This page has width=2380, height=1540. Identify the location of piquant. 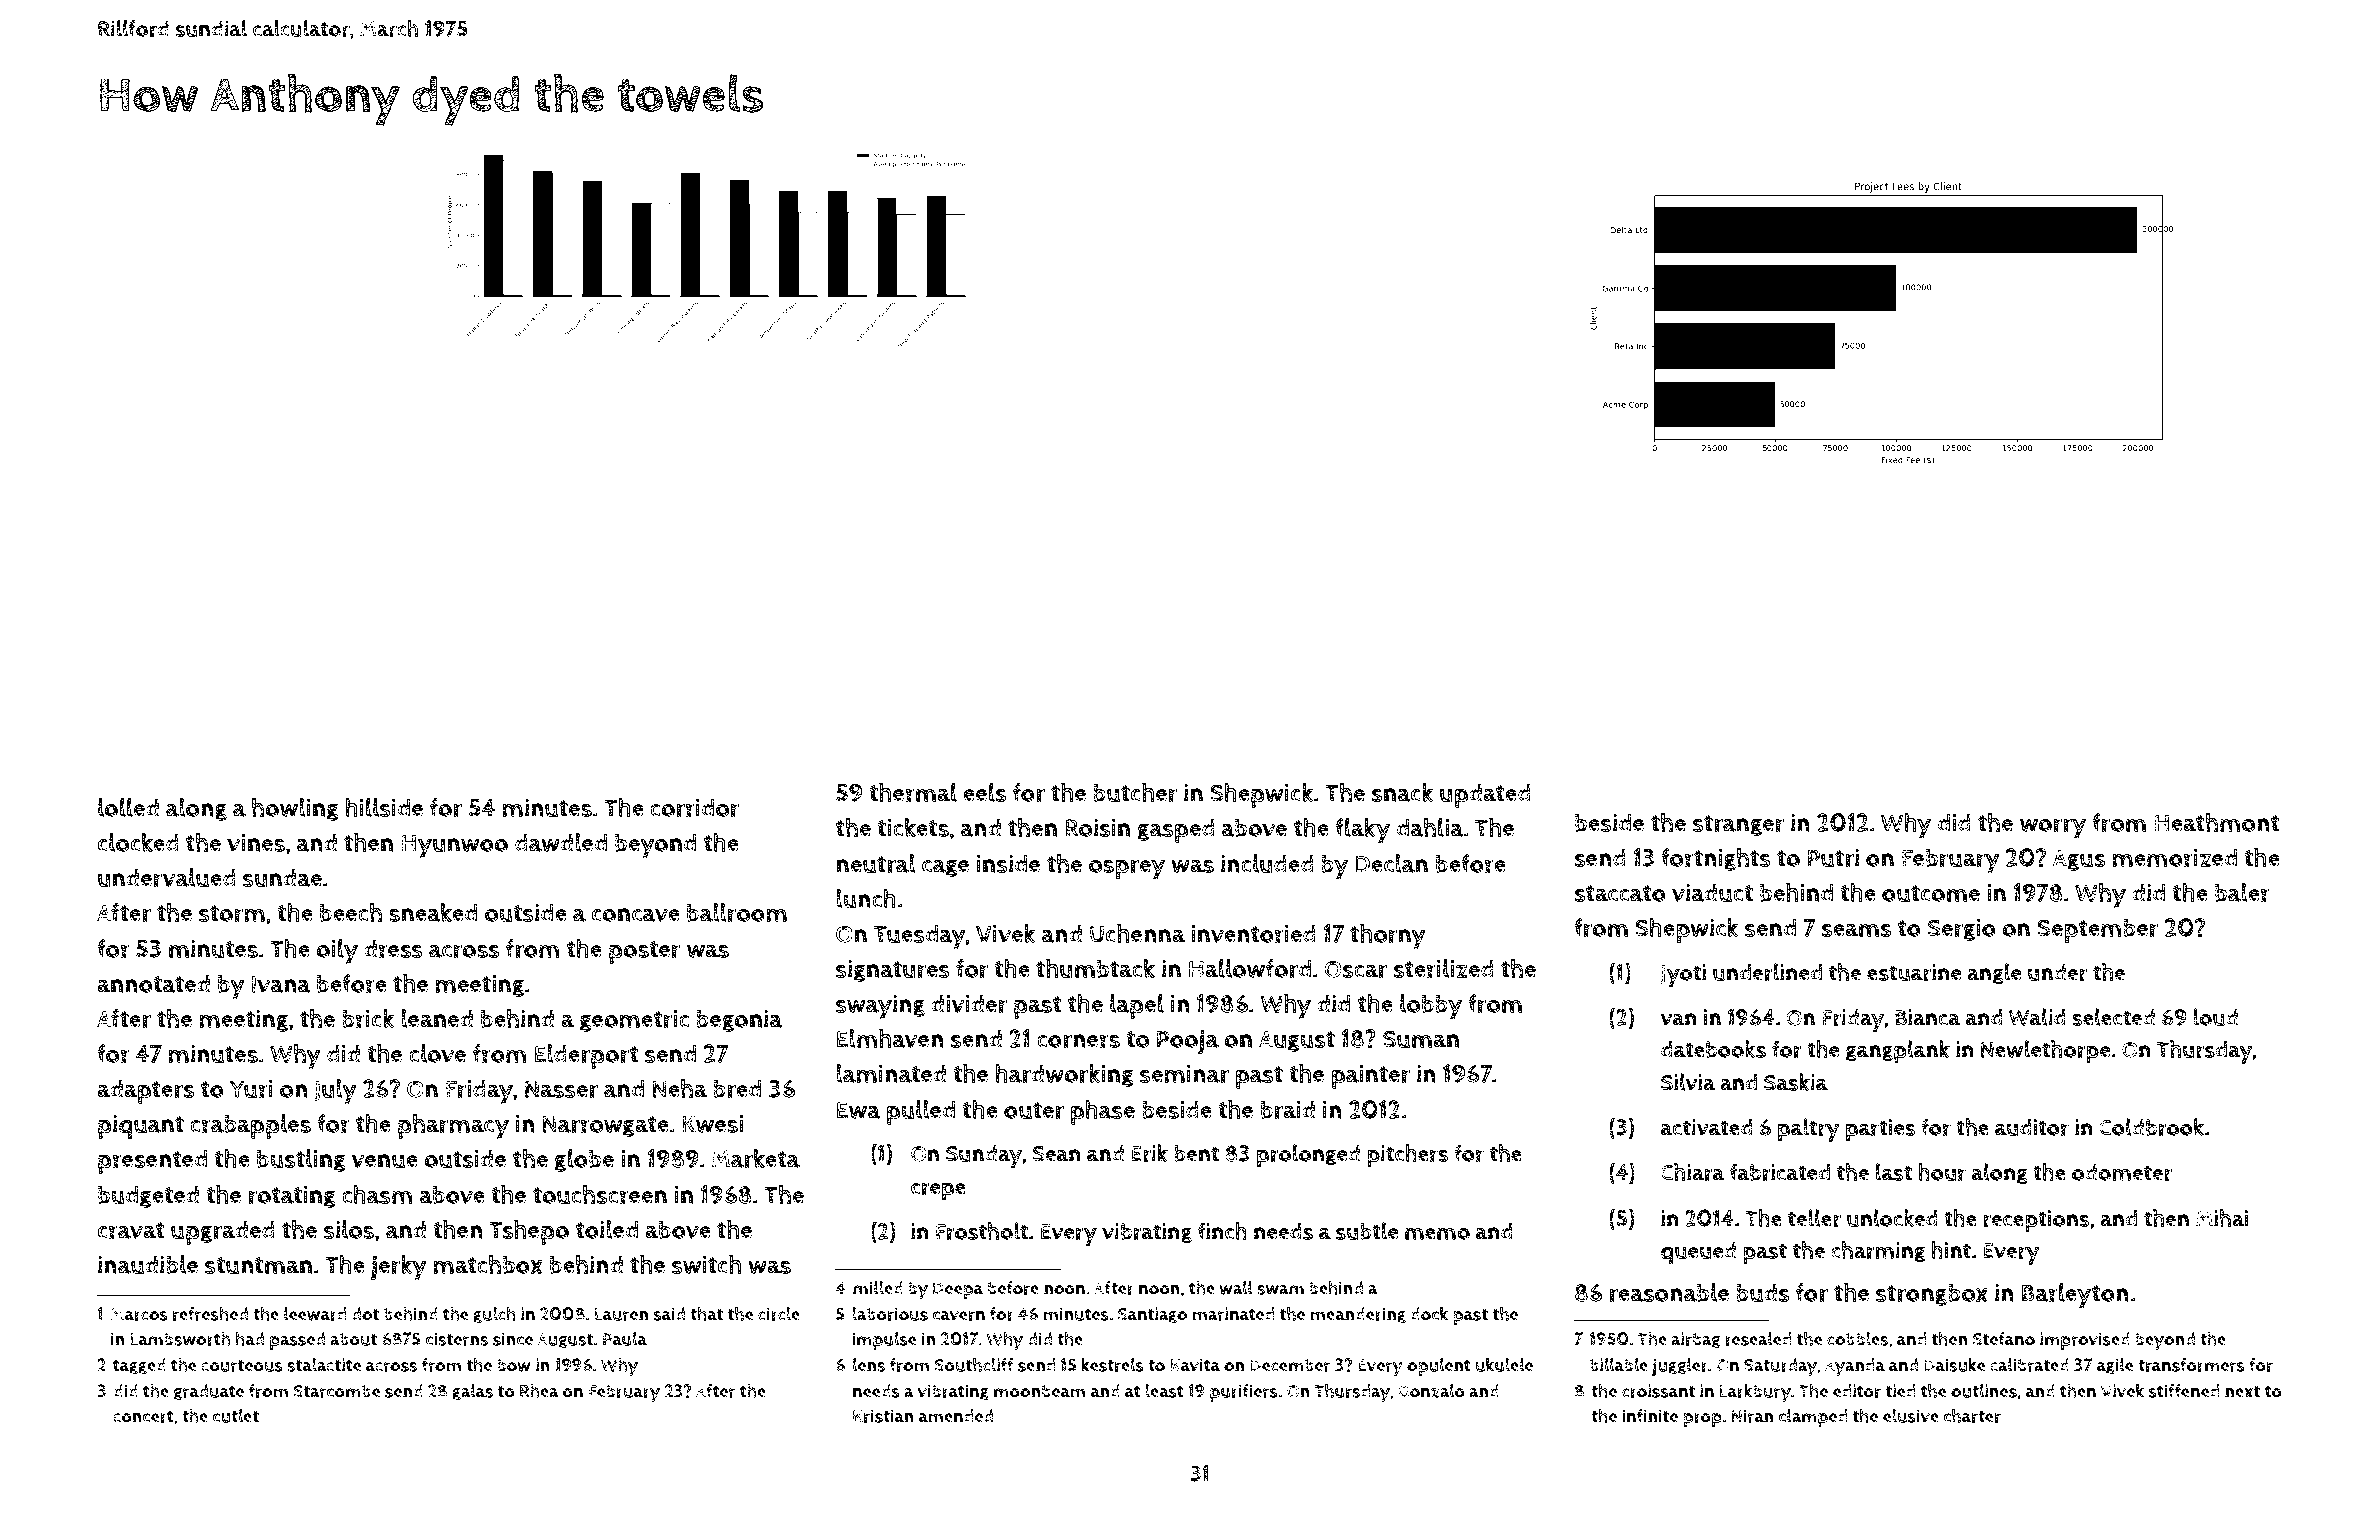
(141, 1127).
